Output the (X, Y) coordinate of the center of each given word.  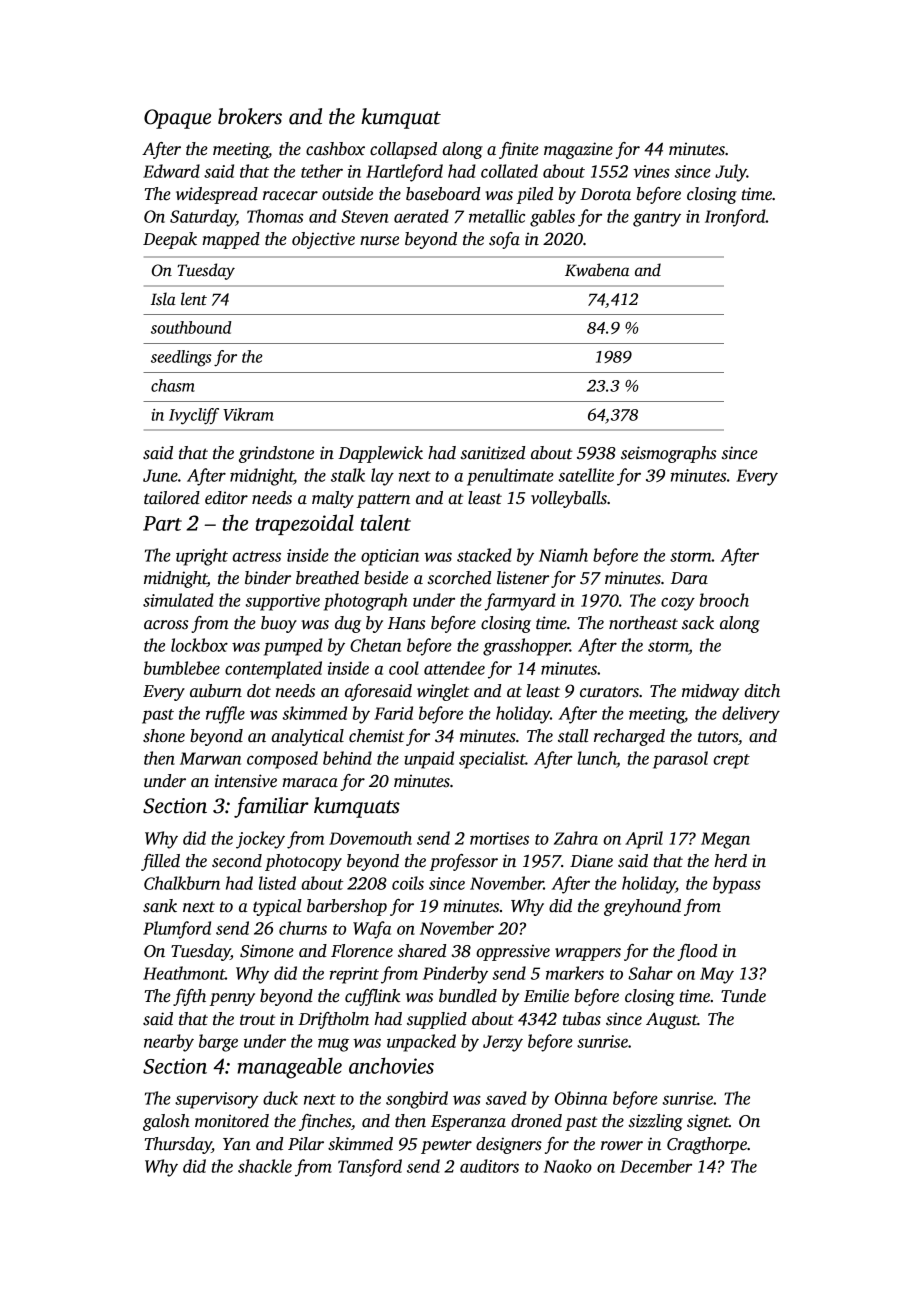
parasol (680, 760)
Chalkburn (182, 883)
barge (218, 1043)
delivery (751, 715)
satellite (586, 475)
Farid (393, 713)
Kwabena (597, 270)
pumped (293, 647)
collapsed (403, 150)
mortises (499, 838)
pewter (446, 1146)
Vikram (248, 414)
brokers (250, 116)
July (731, 173)
